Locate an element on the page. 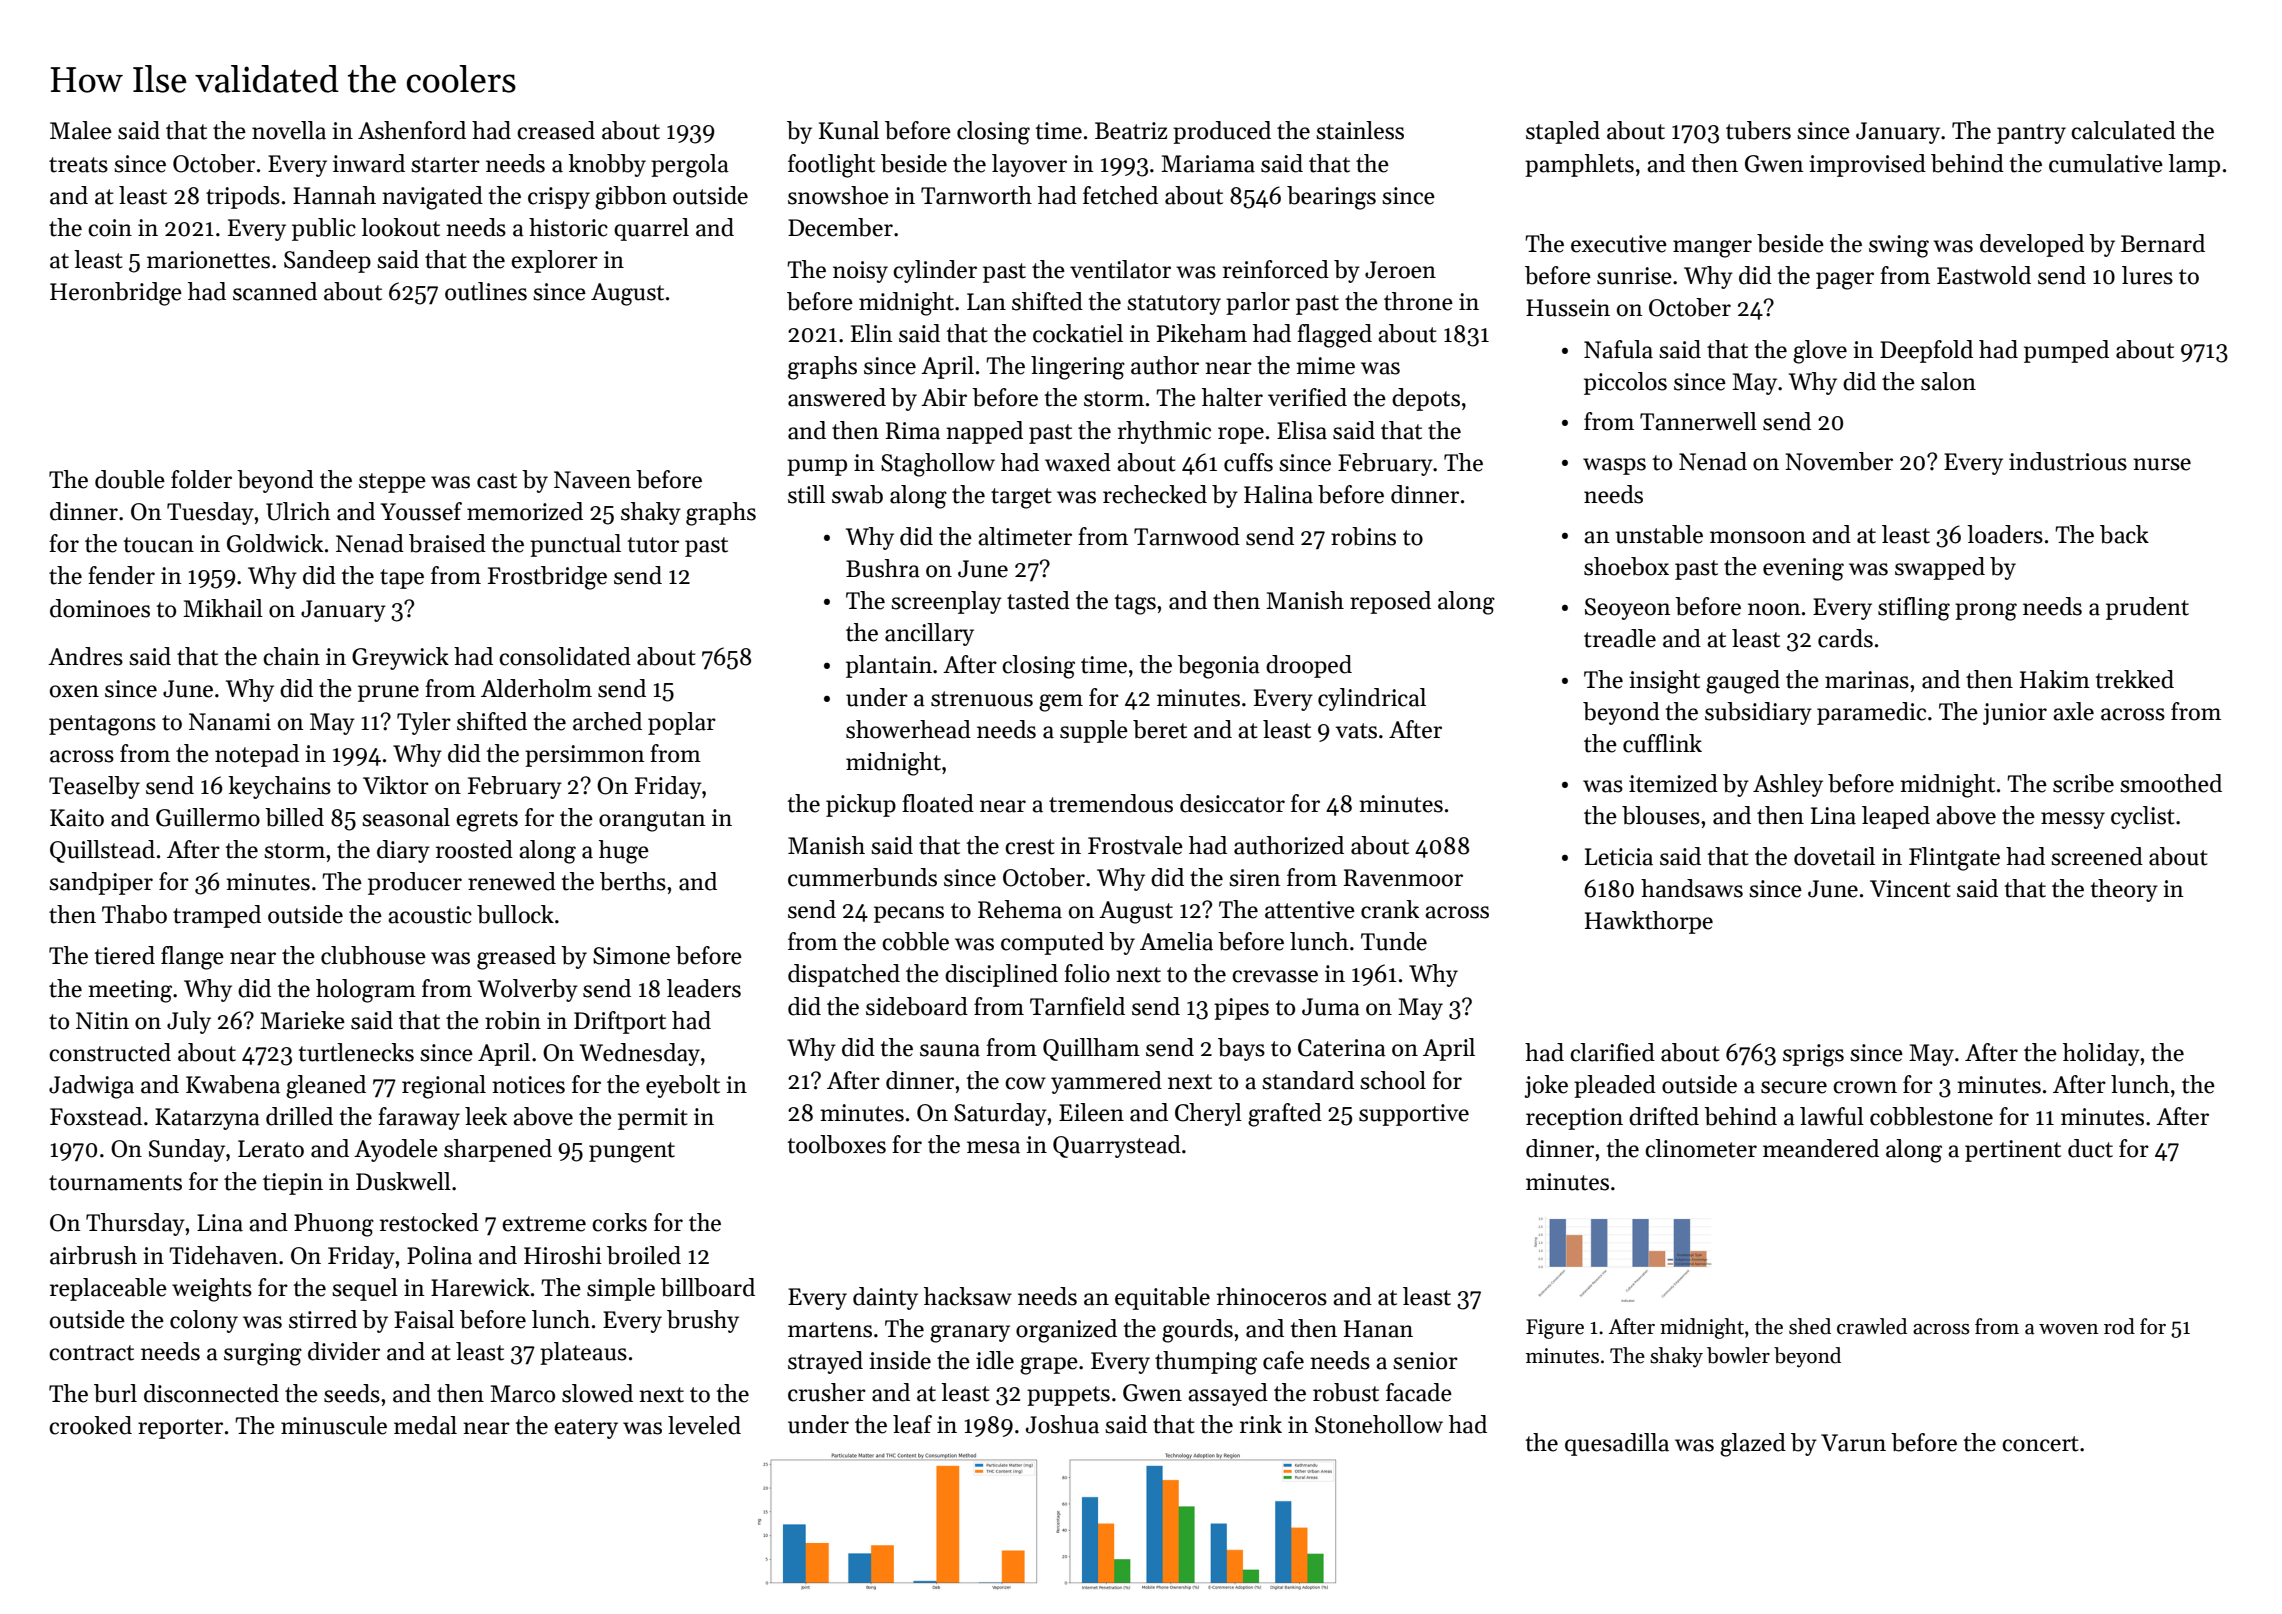 This document has height=1614, width=2282. eatery is located at coordinates (586, 1429).
